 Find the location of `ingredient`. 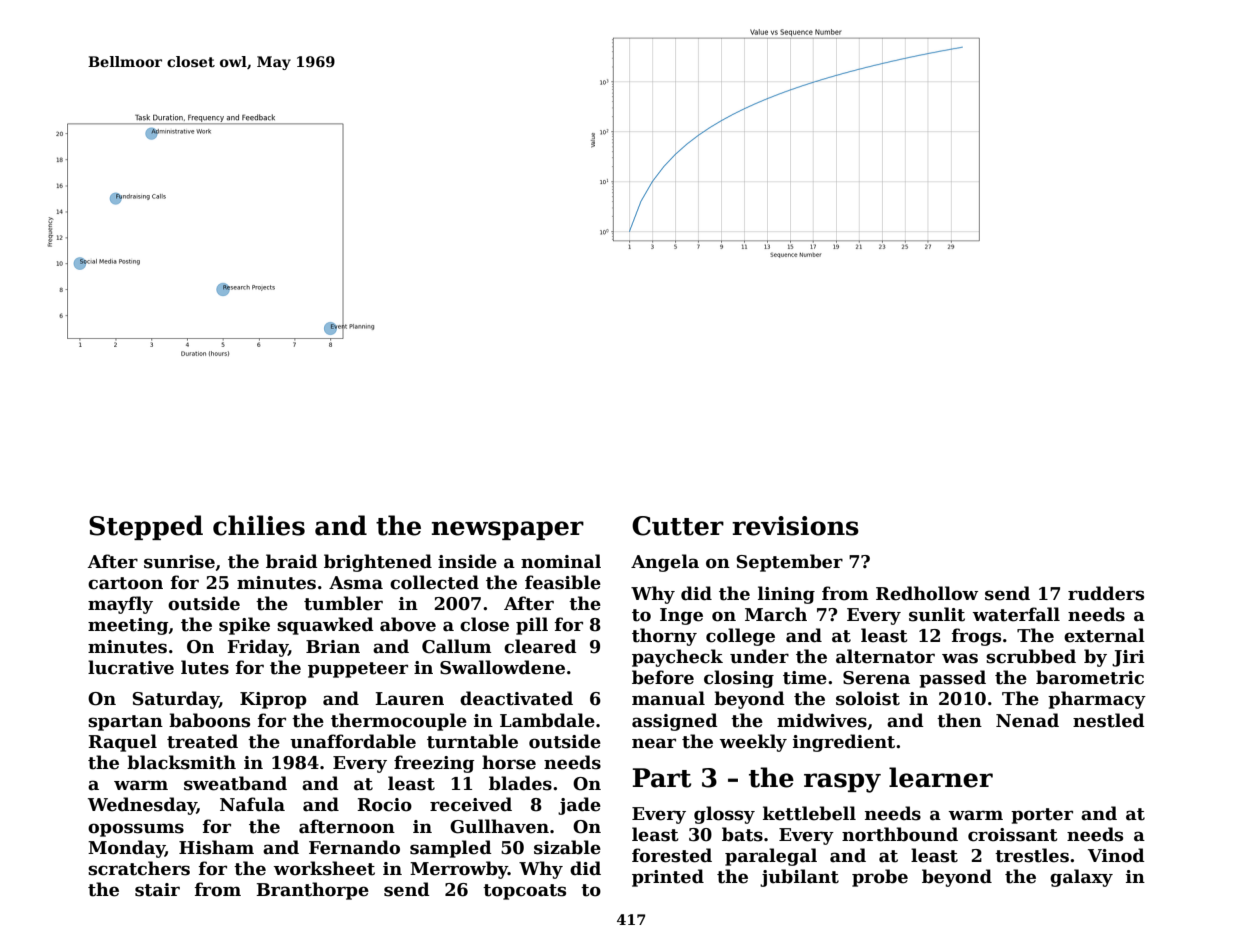

ingredient is located at coordinates (844, 743).
